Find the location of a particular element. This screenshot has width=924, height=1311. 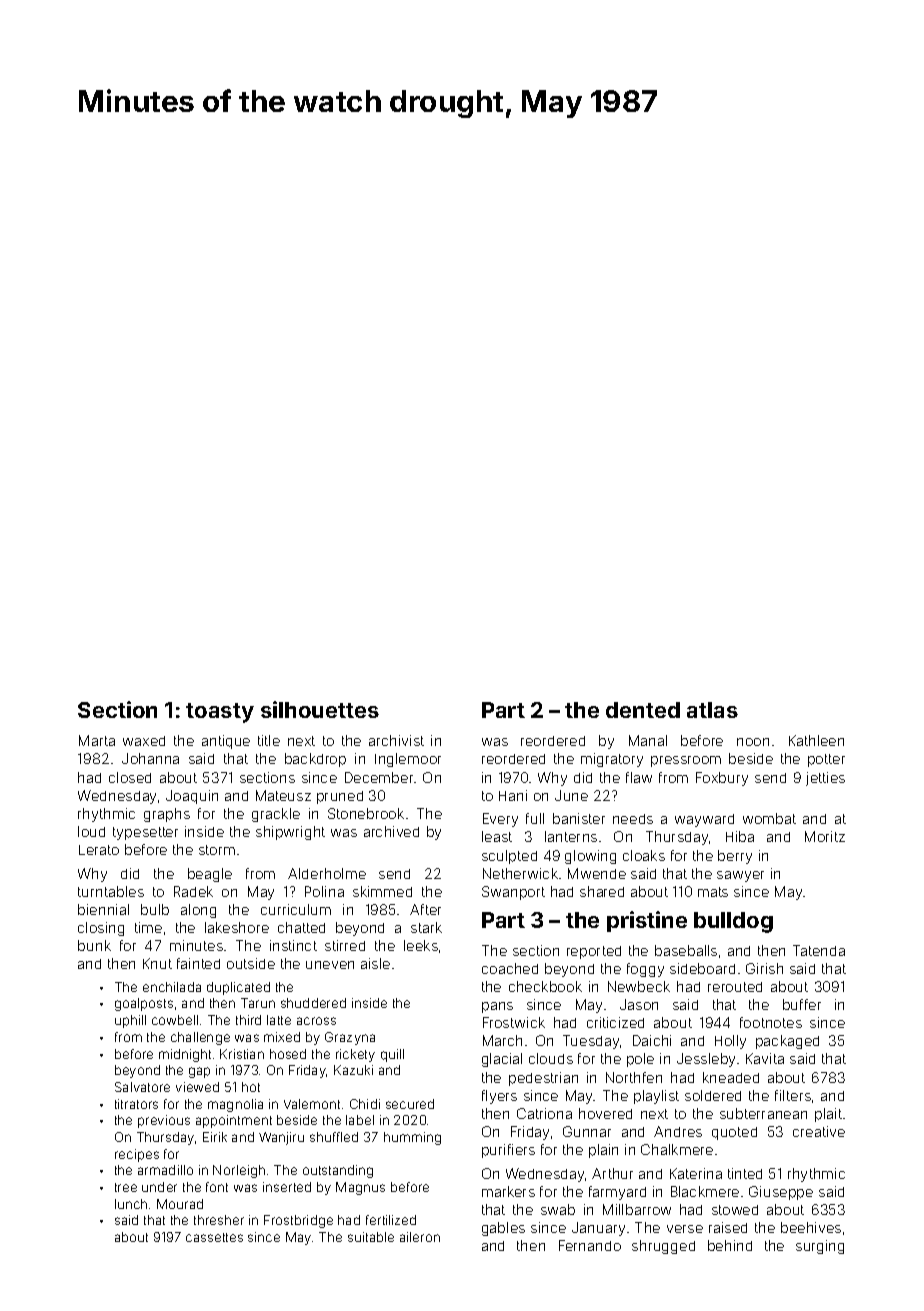

storm is located at coordinates (217, 850).
